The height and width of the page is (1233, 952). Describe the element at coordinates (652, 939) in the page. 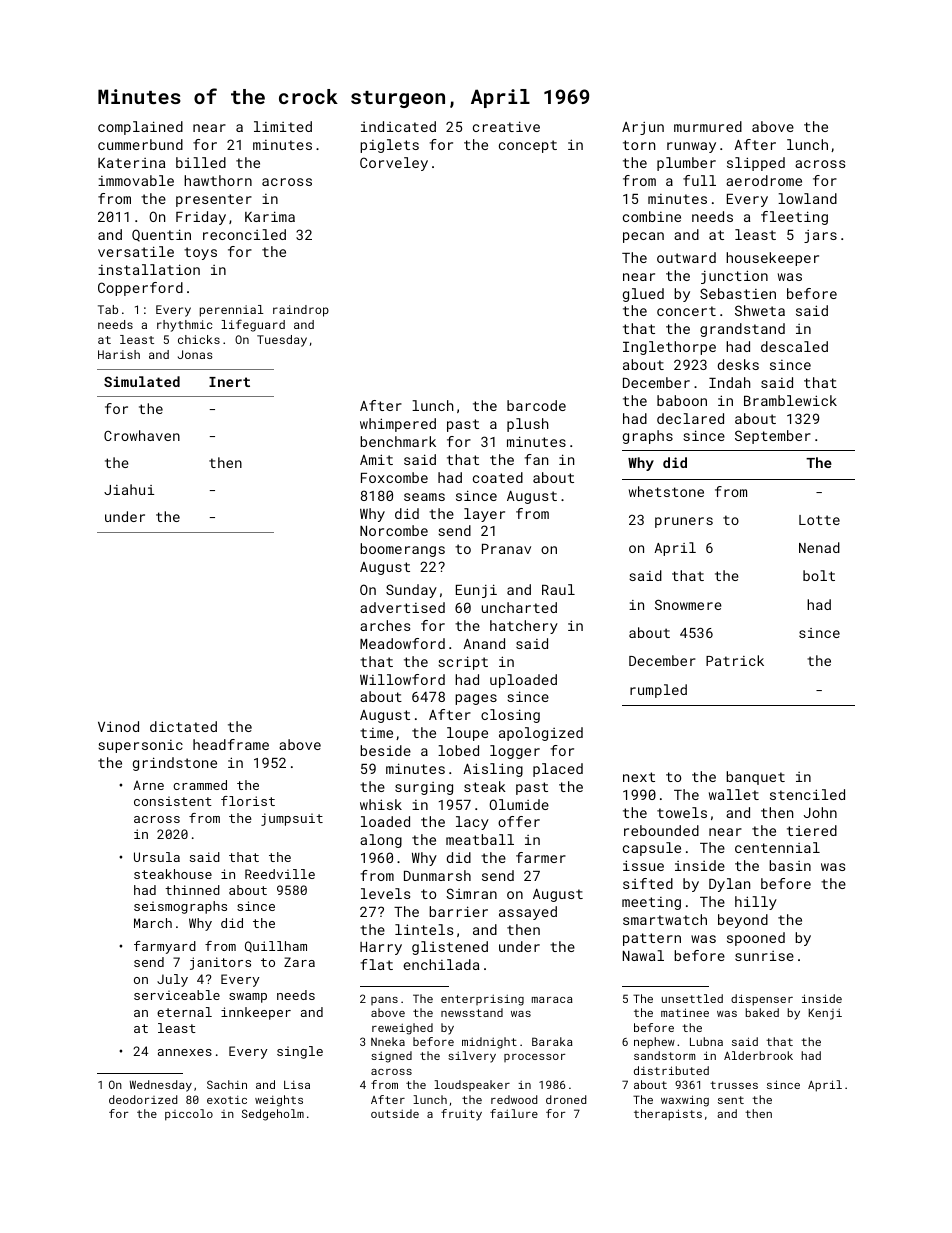

I see `pattern` at that location.
